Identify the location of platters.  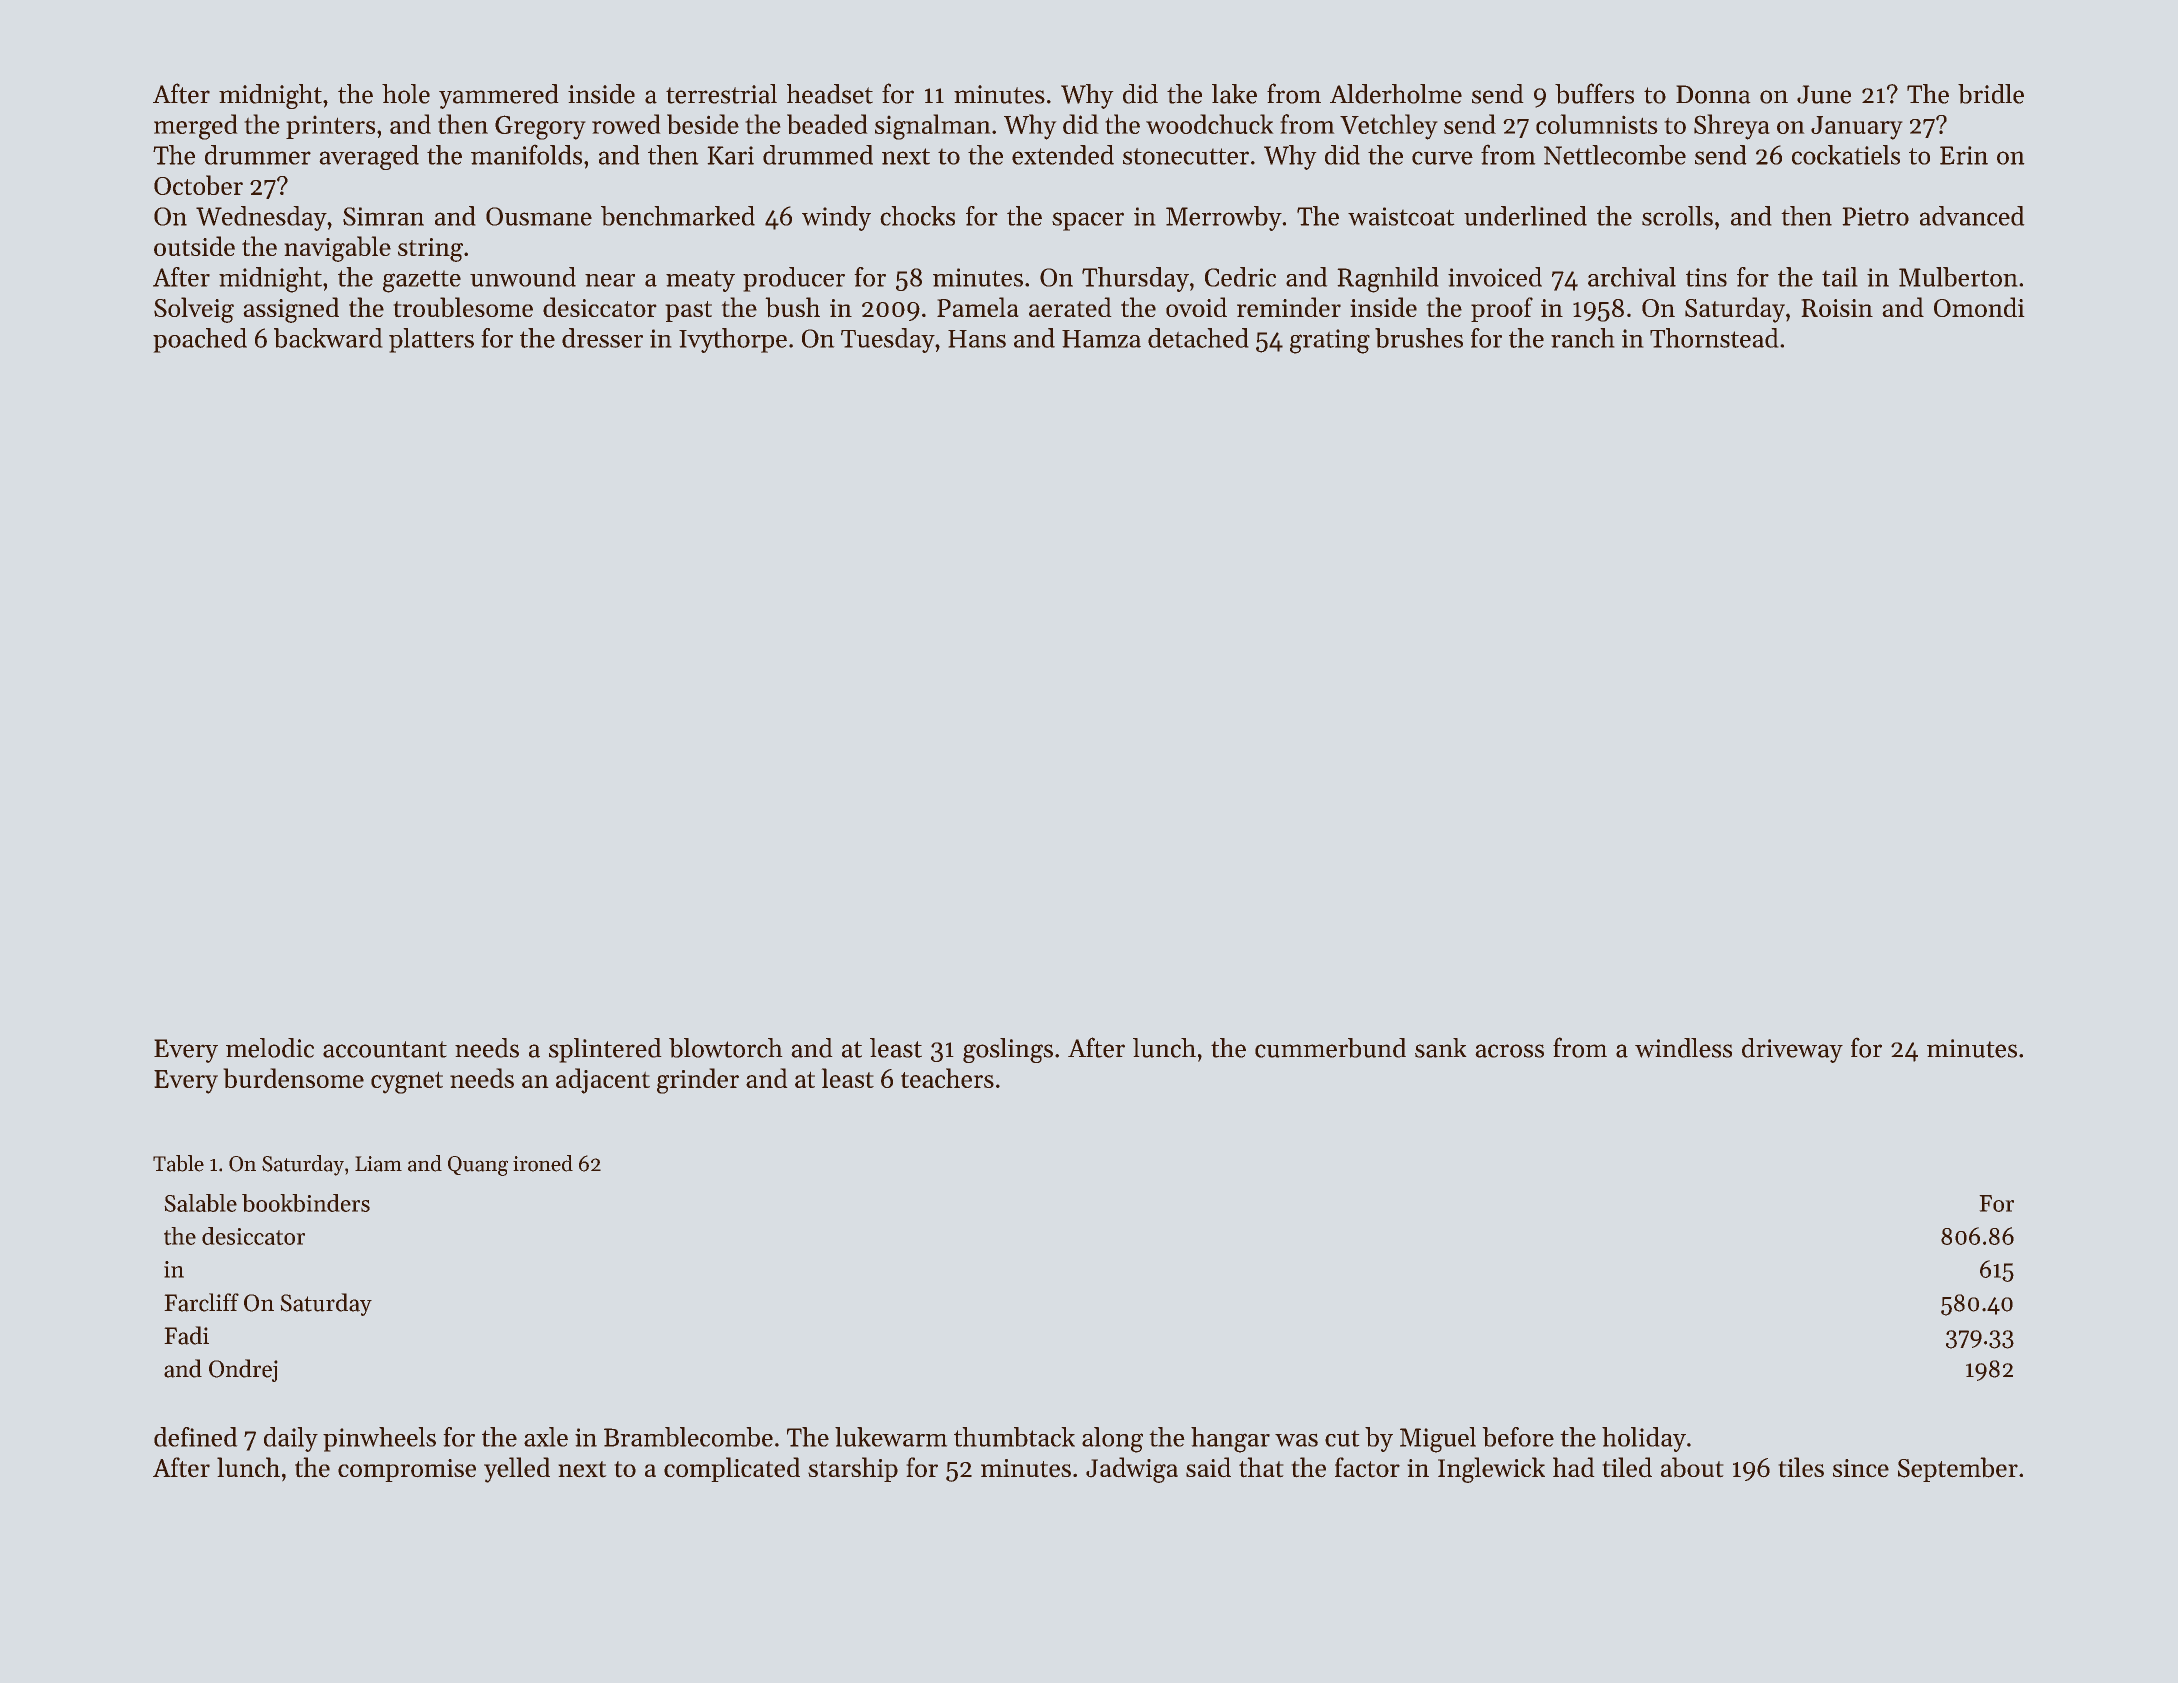
(431, 340).
